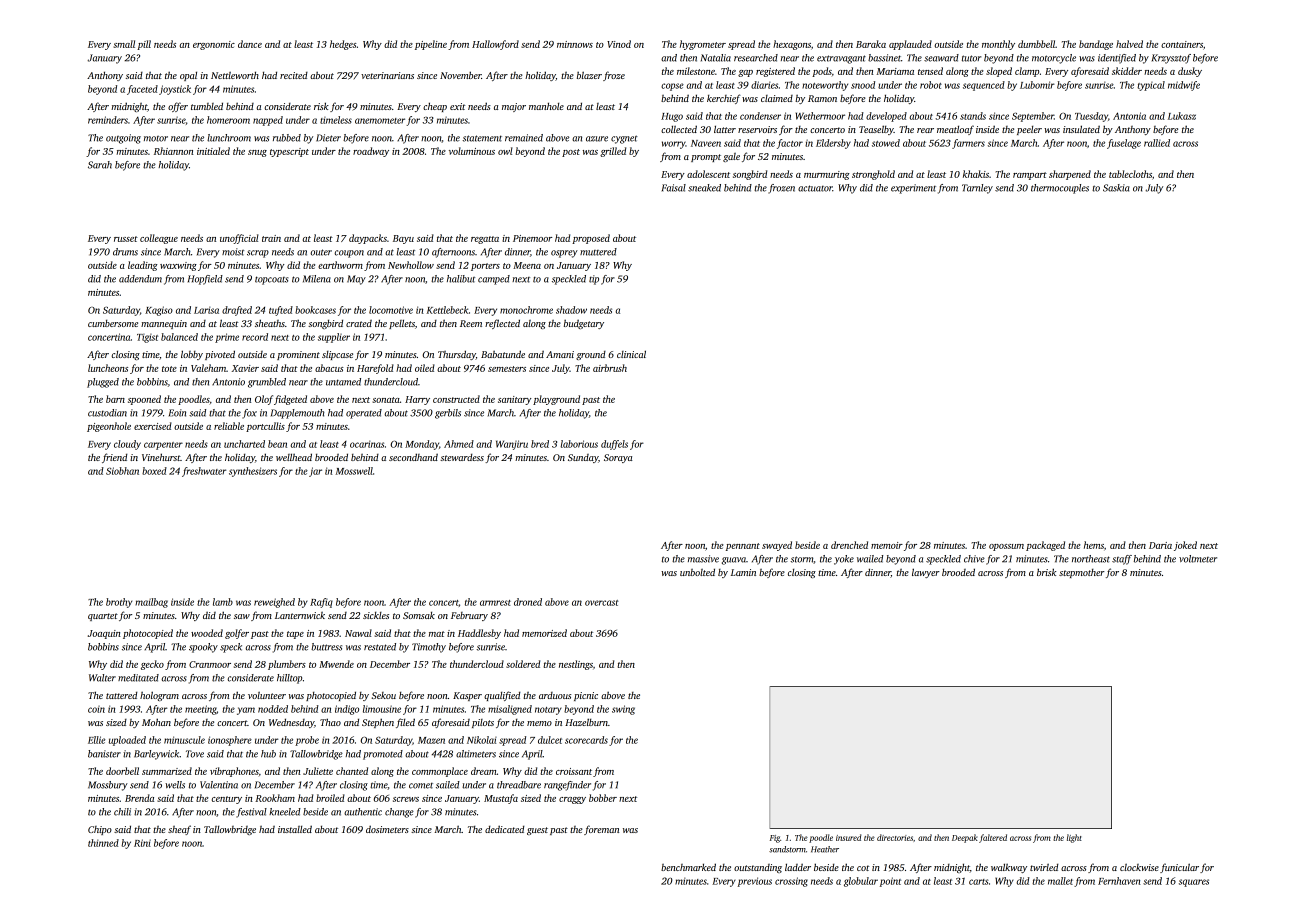  What do you see at coordinates (484, 771) in the screenshot?
I see `dream` at bounding box center [484, 771].
